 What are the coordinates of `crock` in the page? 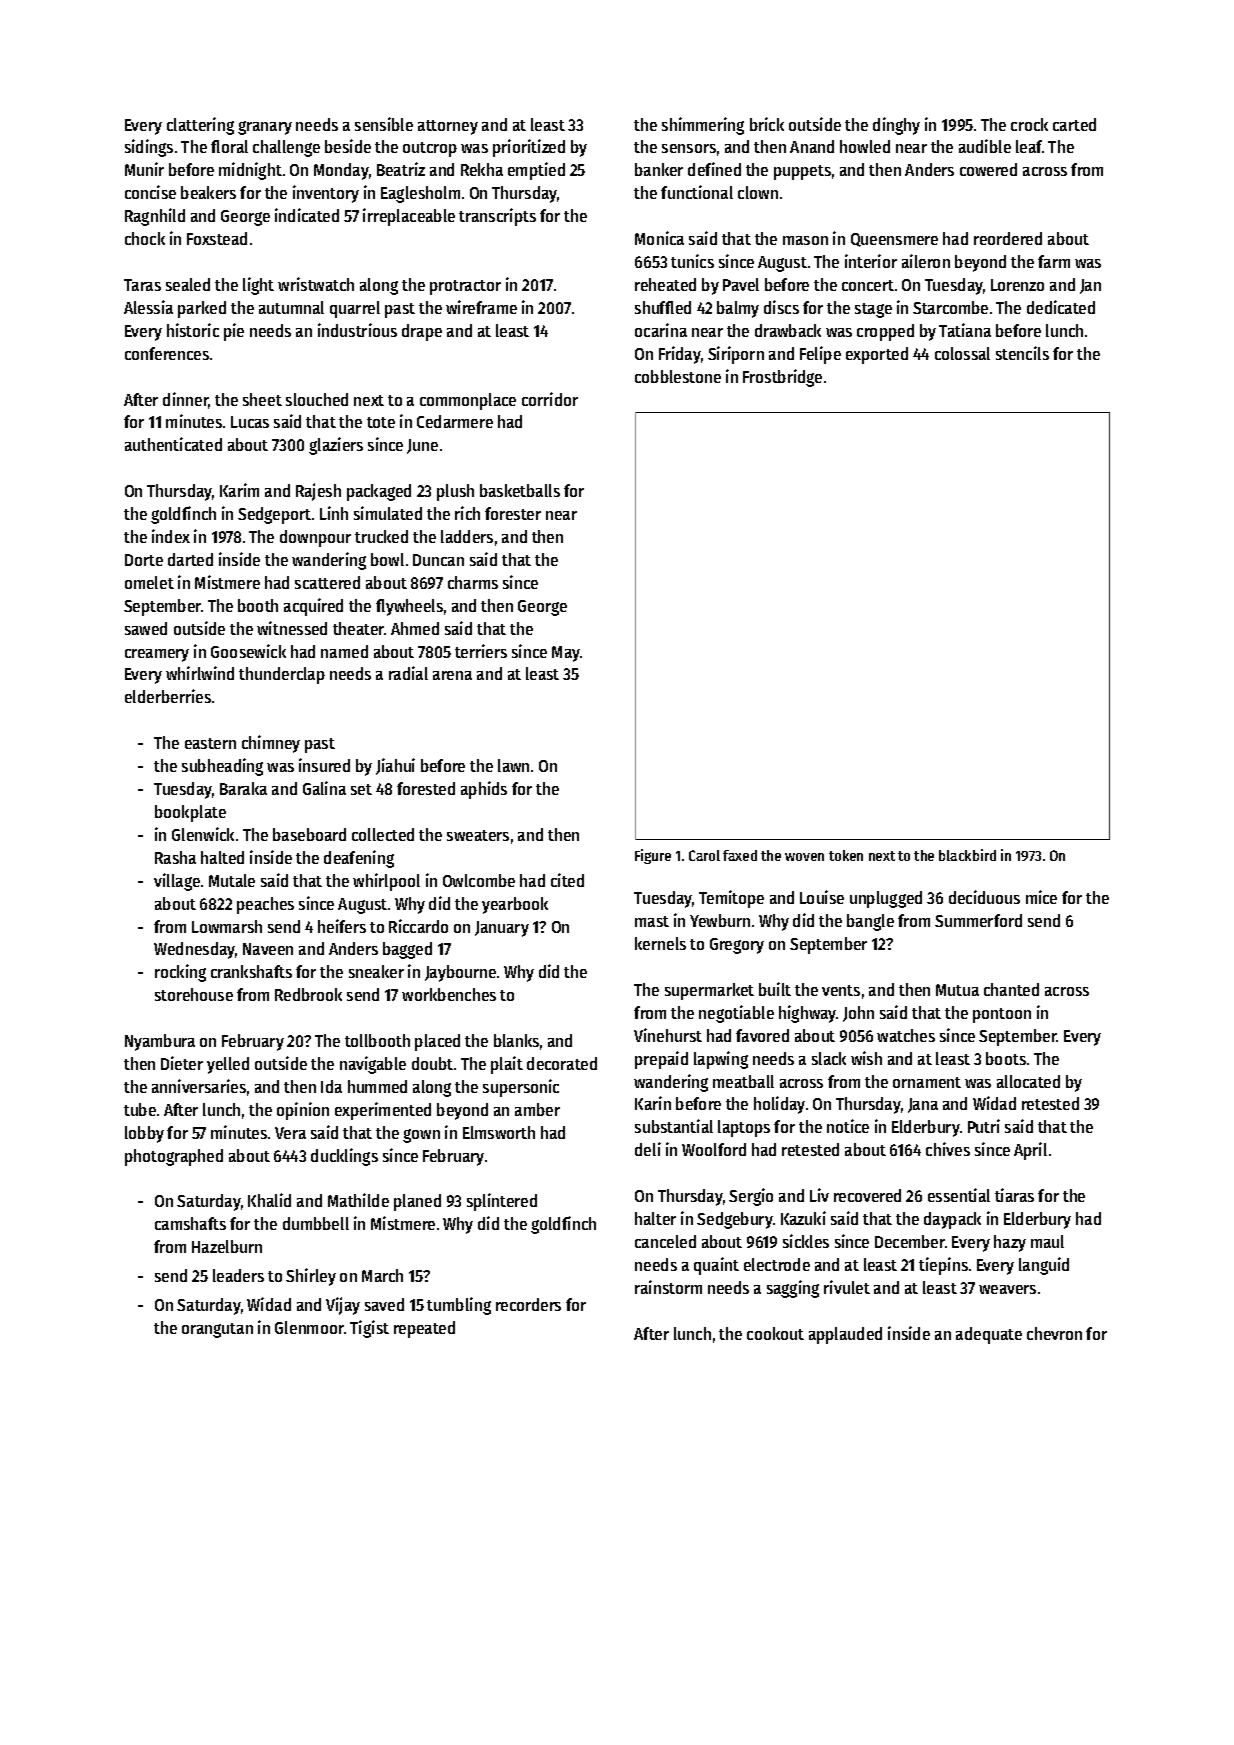 It's located at (1029, 124).
